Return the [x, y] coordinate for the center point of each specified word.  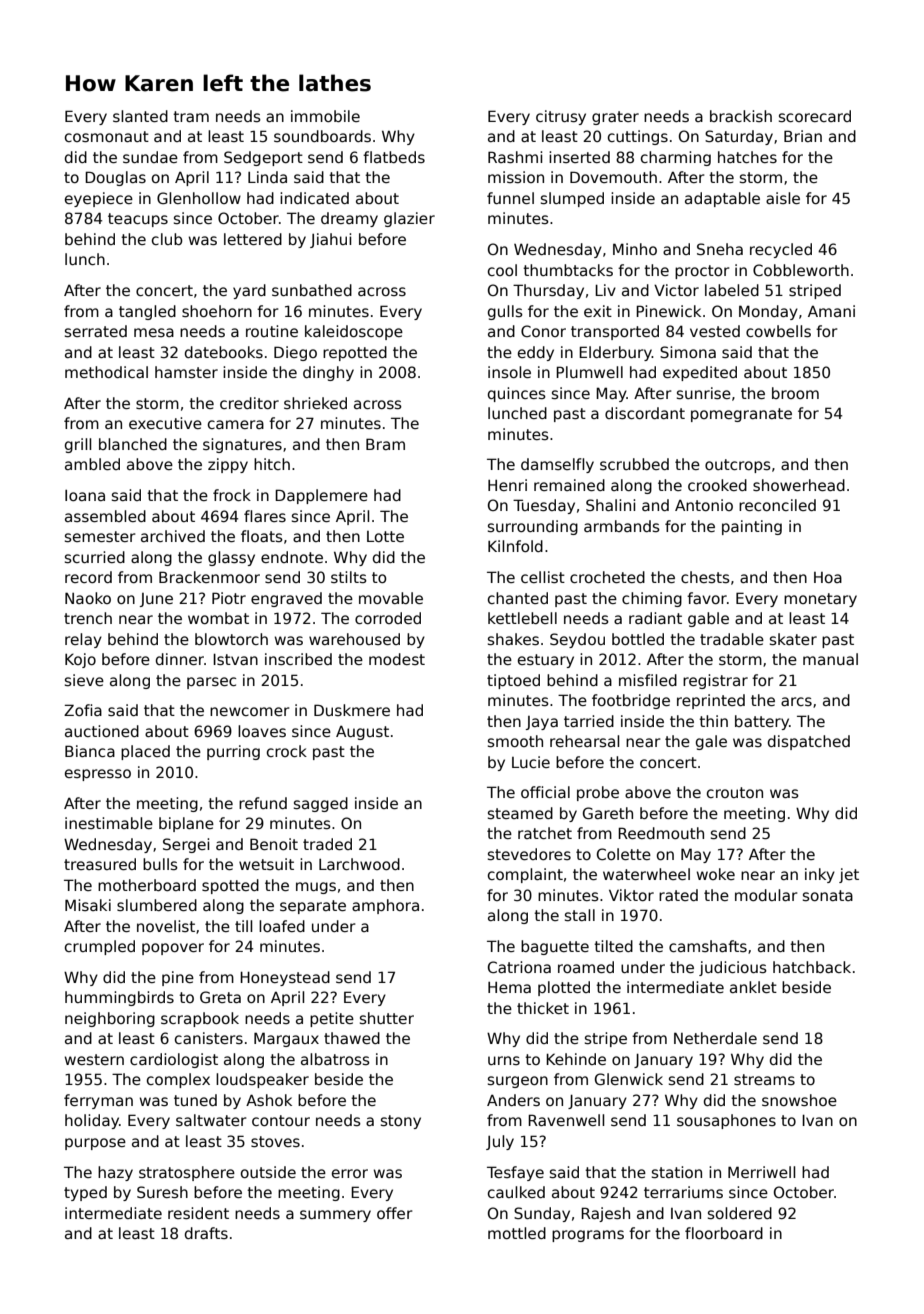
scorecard [815, 116]
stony [401, 1122]
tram [191, 116]
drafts [206, 1233]
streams [764, 1079]
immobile [325, 116]
